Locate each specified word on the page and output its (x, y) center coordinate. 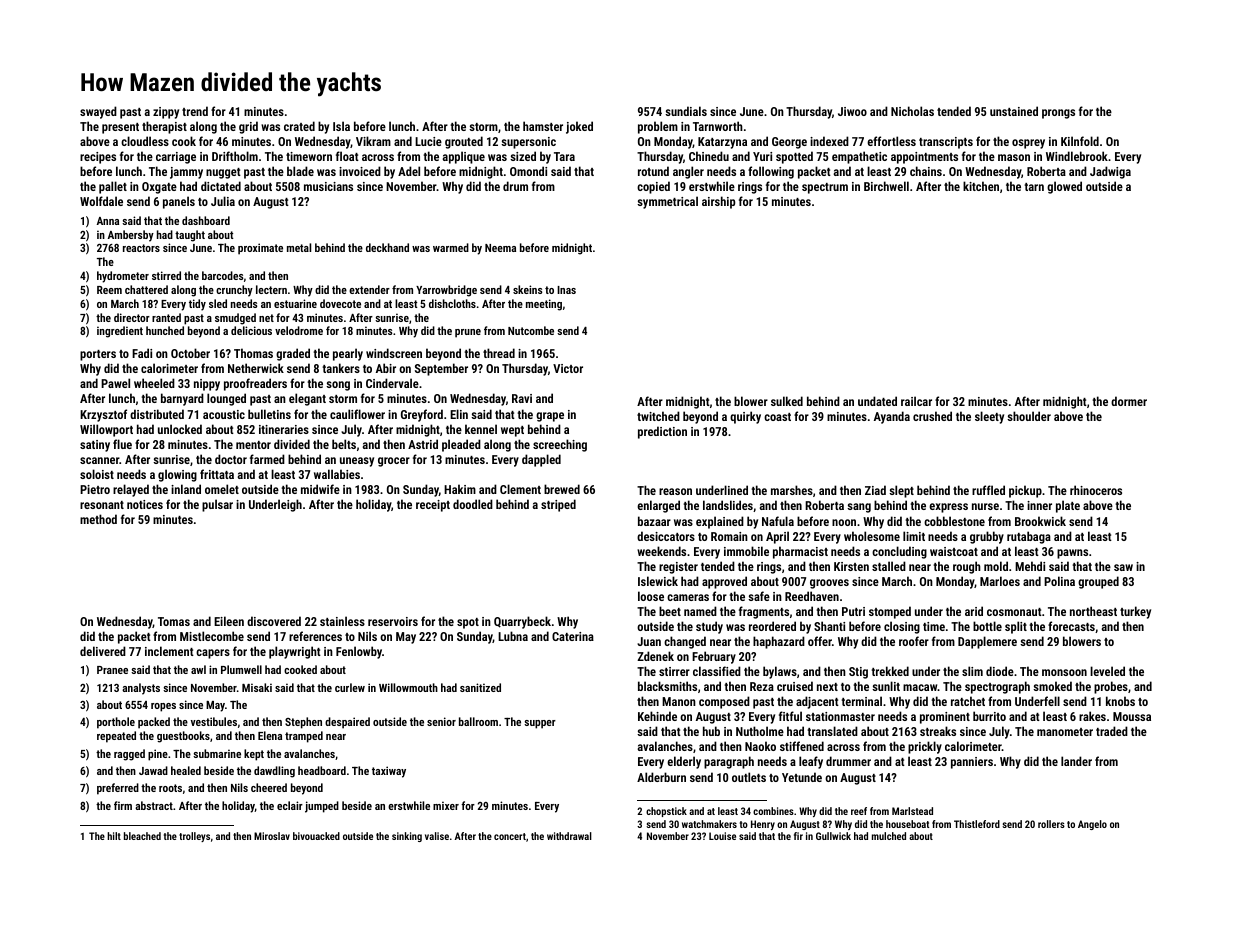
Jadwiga (1110, 172)
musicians (328, 186)
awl (198, 669)
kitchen (981, 186)
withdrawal (569, 836)
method (98, 519)
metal (299, 247)
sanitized (480, 687)
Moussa (1132, 716)
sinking (407, 837)
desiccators (666, 536)
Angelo (1092, 825)
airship (718, 202)
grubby (987, 537)
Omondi (528, 171)
